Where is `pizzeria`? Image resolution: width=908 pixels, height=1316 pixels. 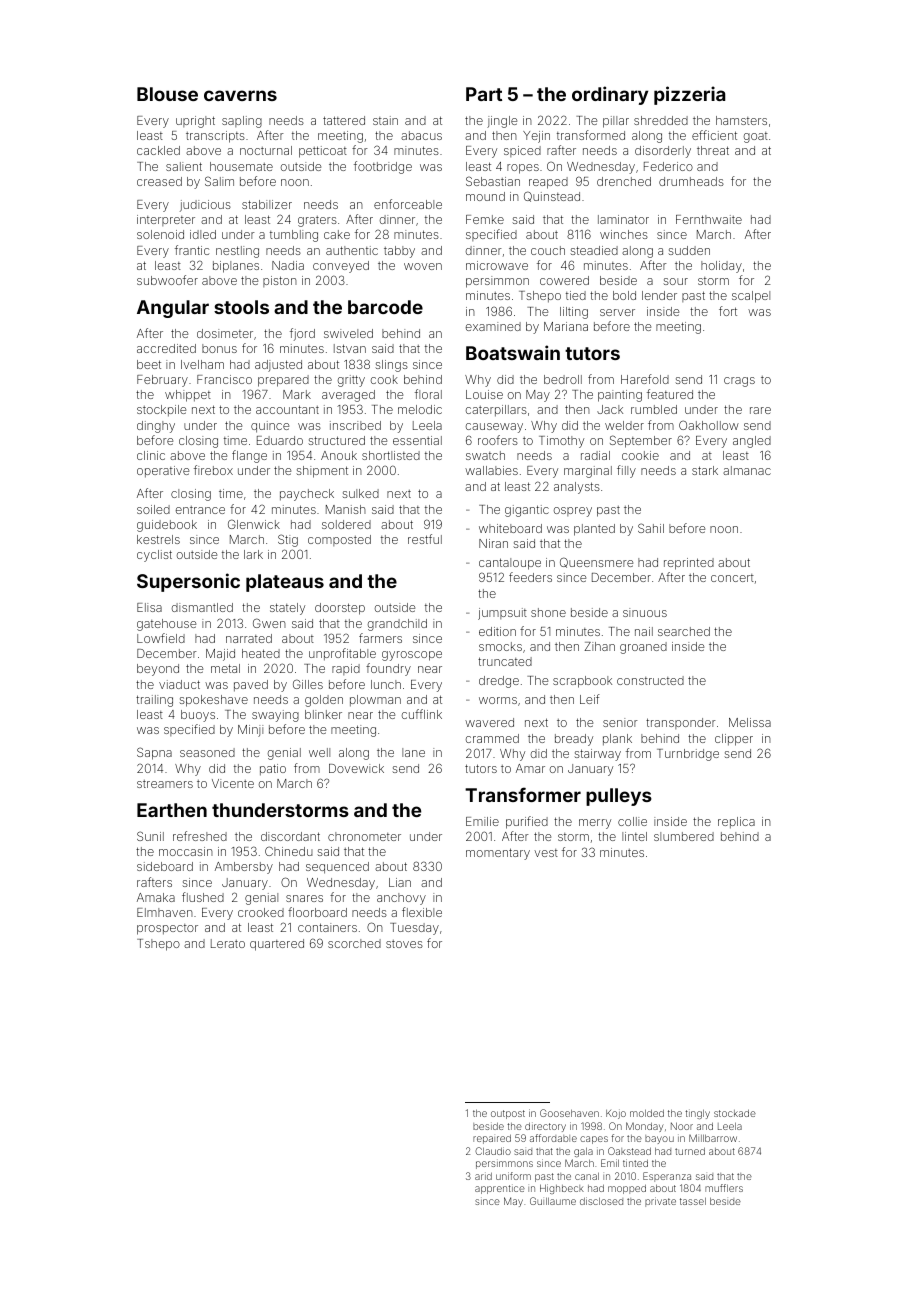
pizzeria is located at coordinates (689, 95).
